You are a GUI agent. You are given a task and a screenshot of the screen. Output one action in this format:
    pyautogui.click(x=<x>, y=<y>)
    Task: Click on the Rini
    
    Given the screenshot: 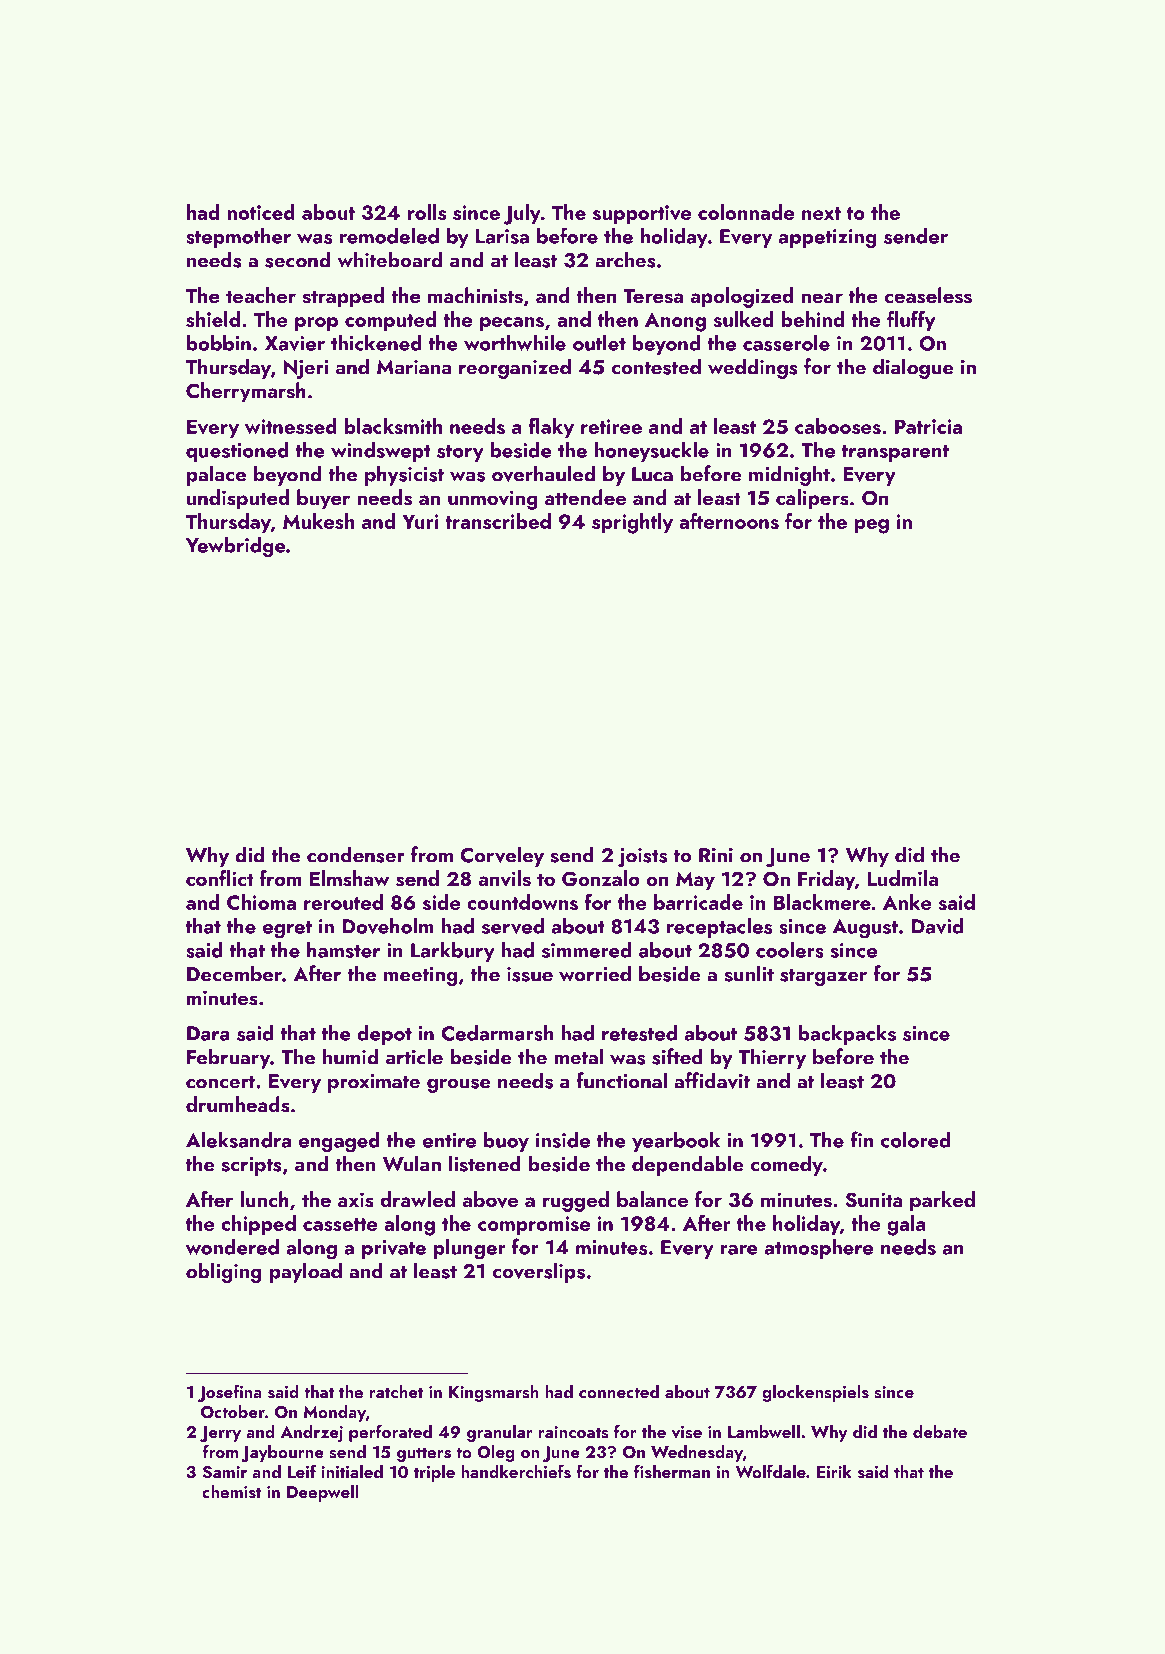 What is the action you would take?
    pyautogui.click(x=716, y=855)
